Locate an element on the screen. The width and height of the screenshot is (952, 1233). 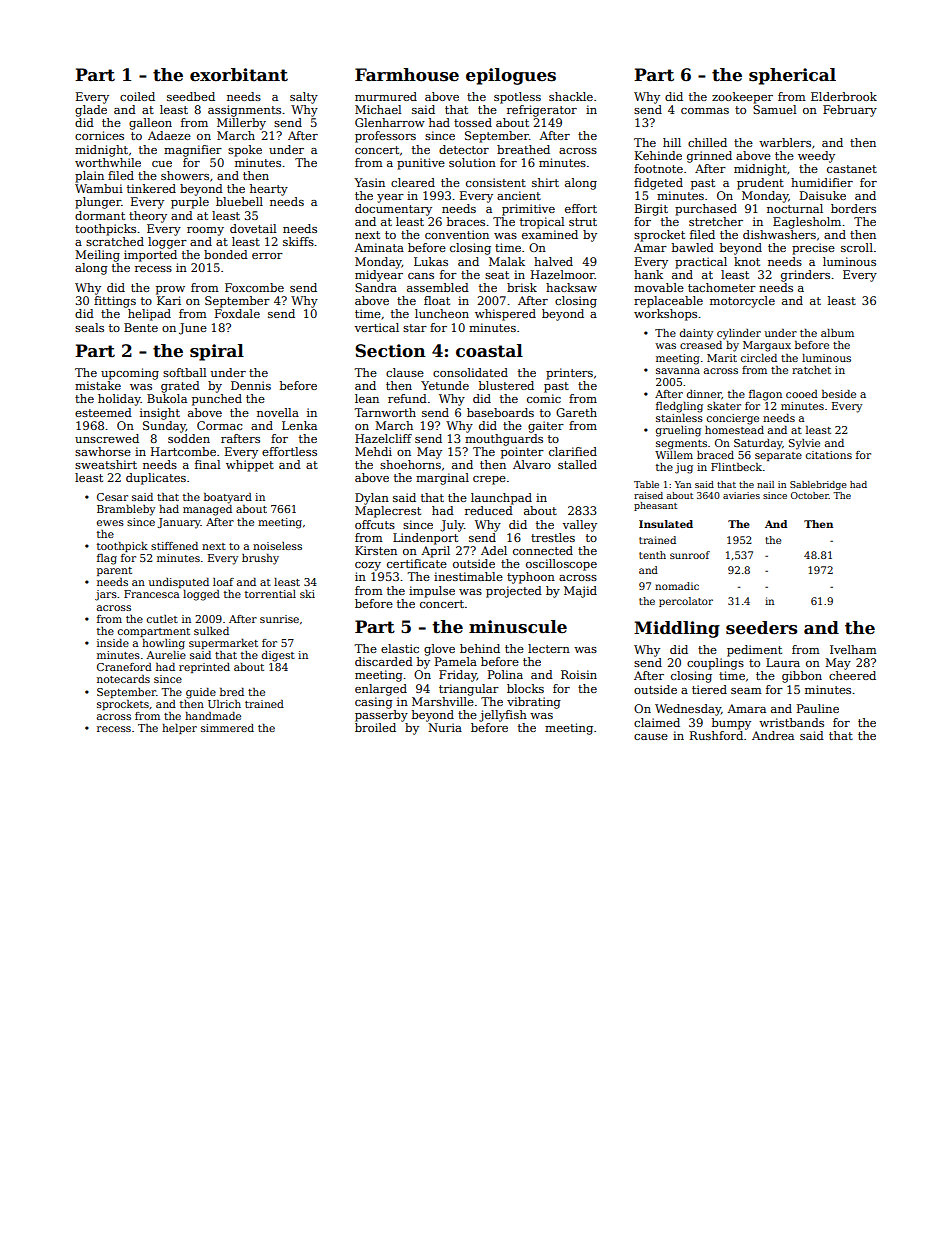
star is located at coordinates (415, 328).
